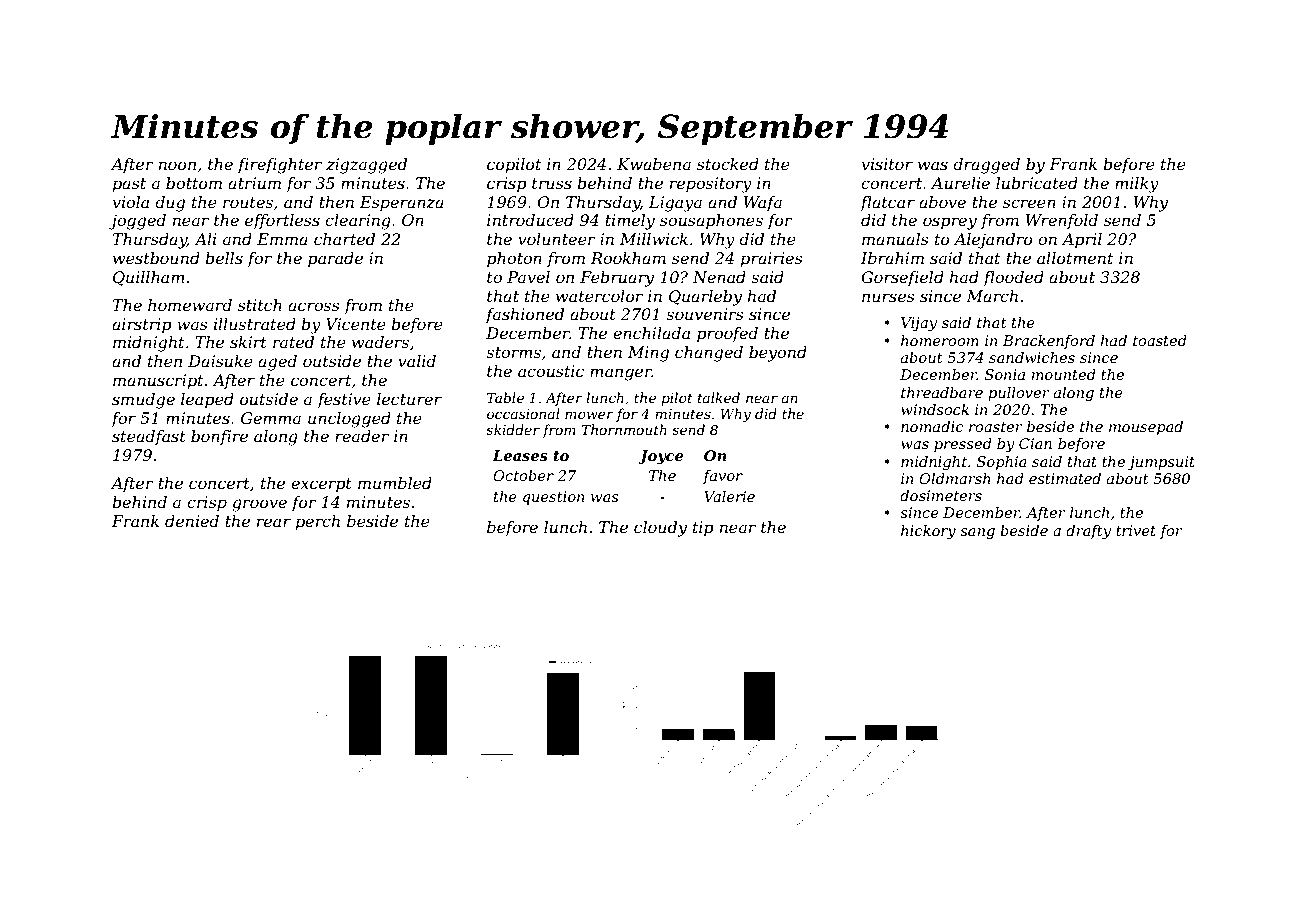 This screenshot has width=1308, height=924. I want to click on lubricated, so click(1037, 183).
